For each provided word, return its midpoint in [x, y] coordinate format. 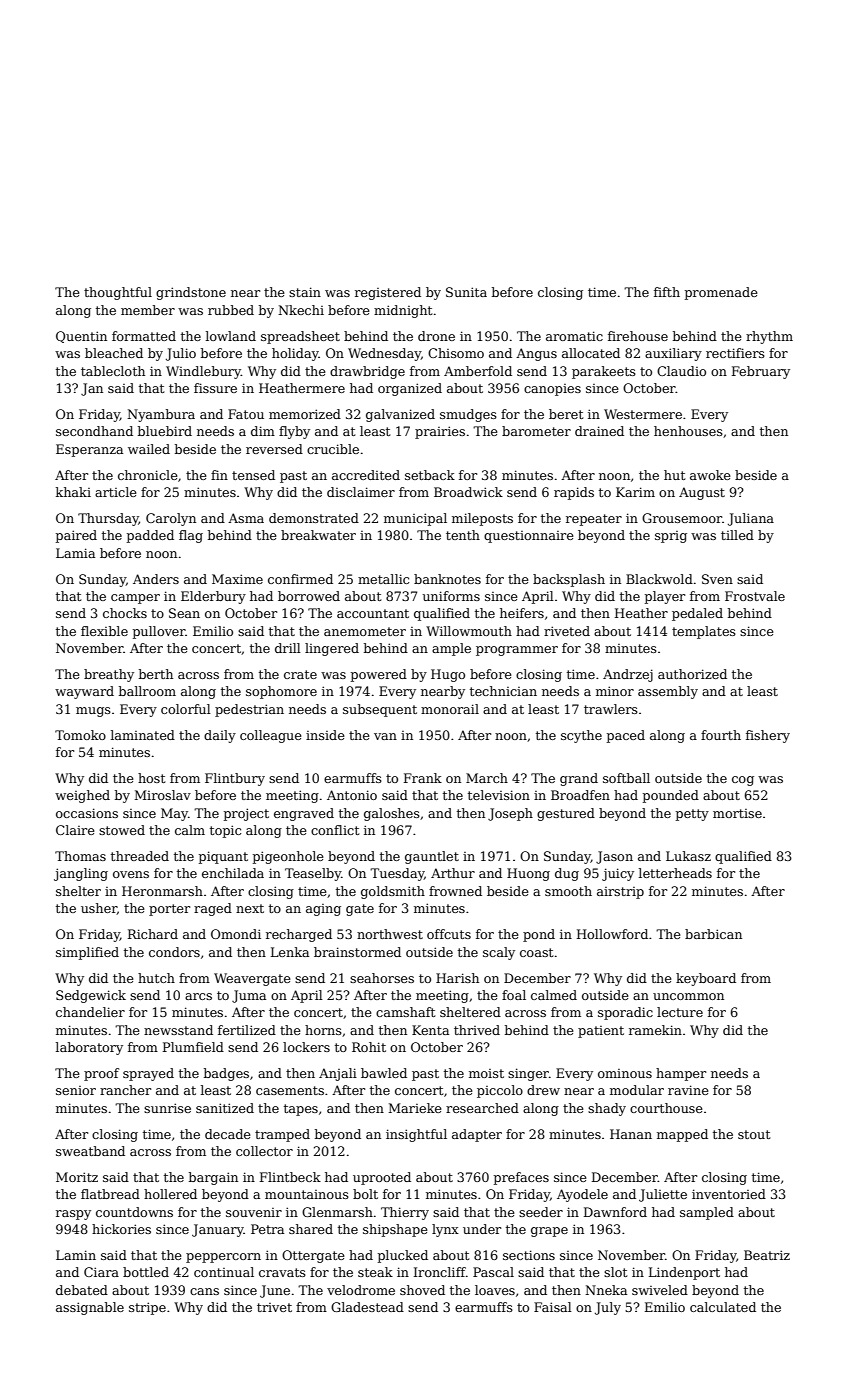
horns [323, 1030]
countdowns [134, 1212]
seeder [541, 1212]
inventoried [729, 1194]
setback [430, 475]
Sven [717, 579]
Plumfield [193, 1047]
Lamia [75, 553]
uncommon [688, 996]
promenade [721, 293]
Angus [536, 354]
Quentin [81, 337]
